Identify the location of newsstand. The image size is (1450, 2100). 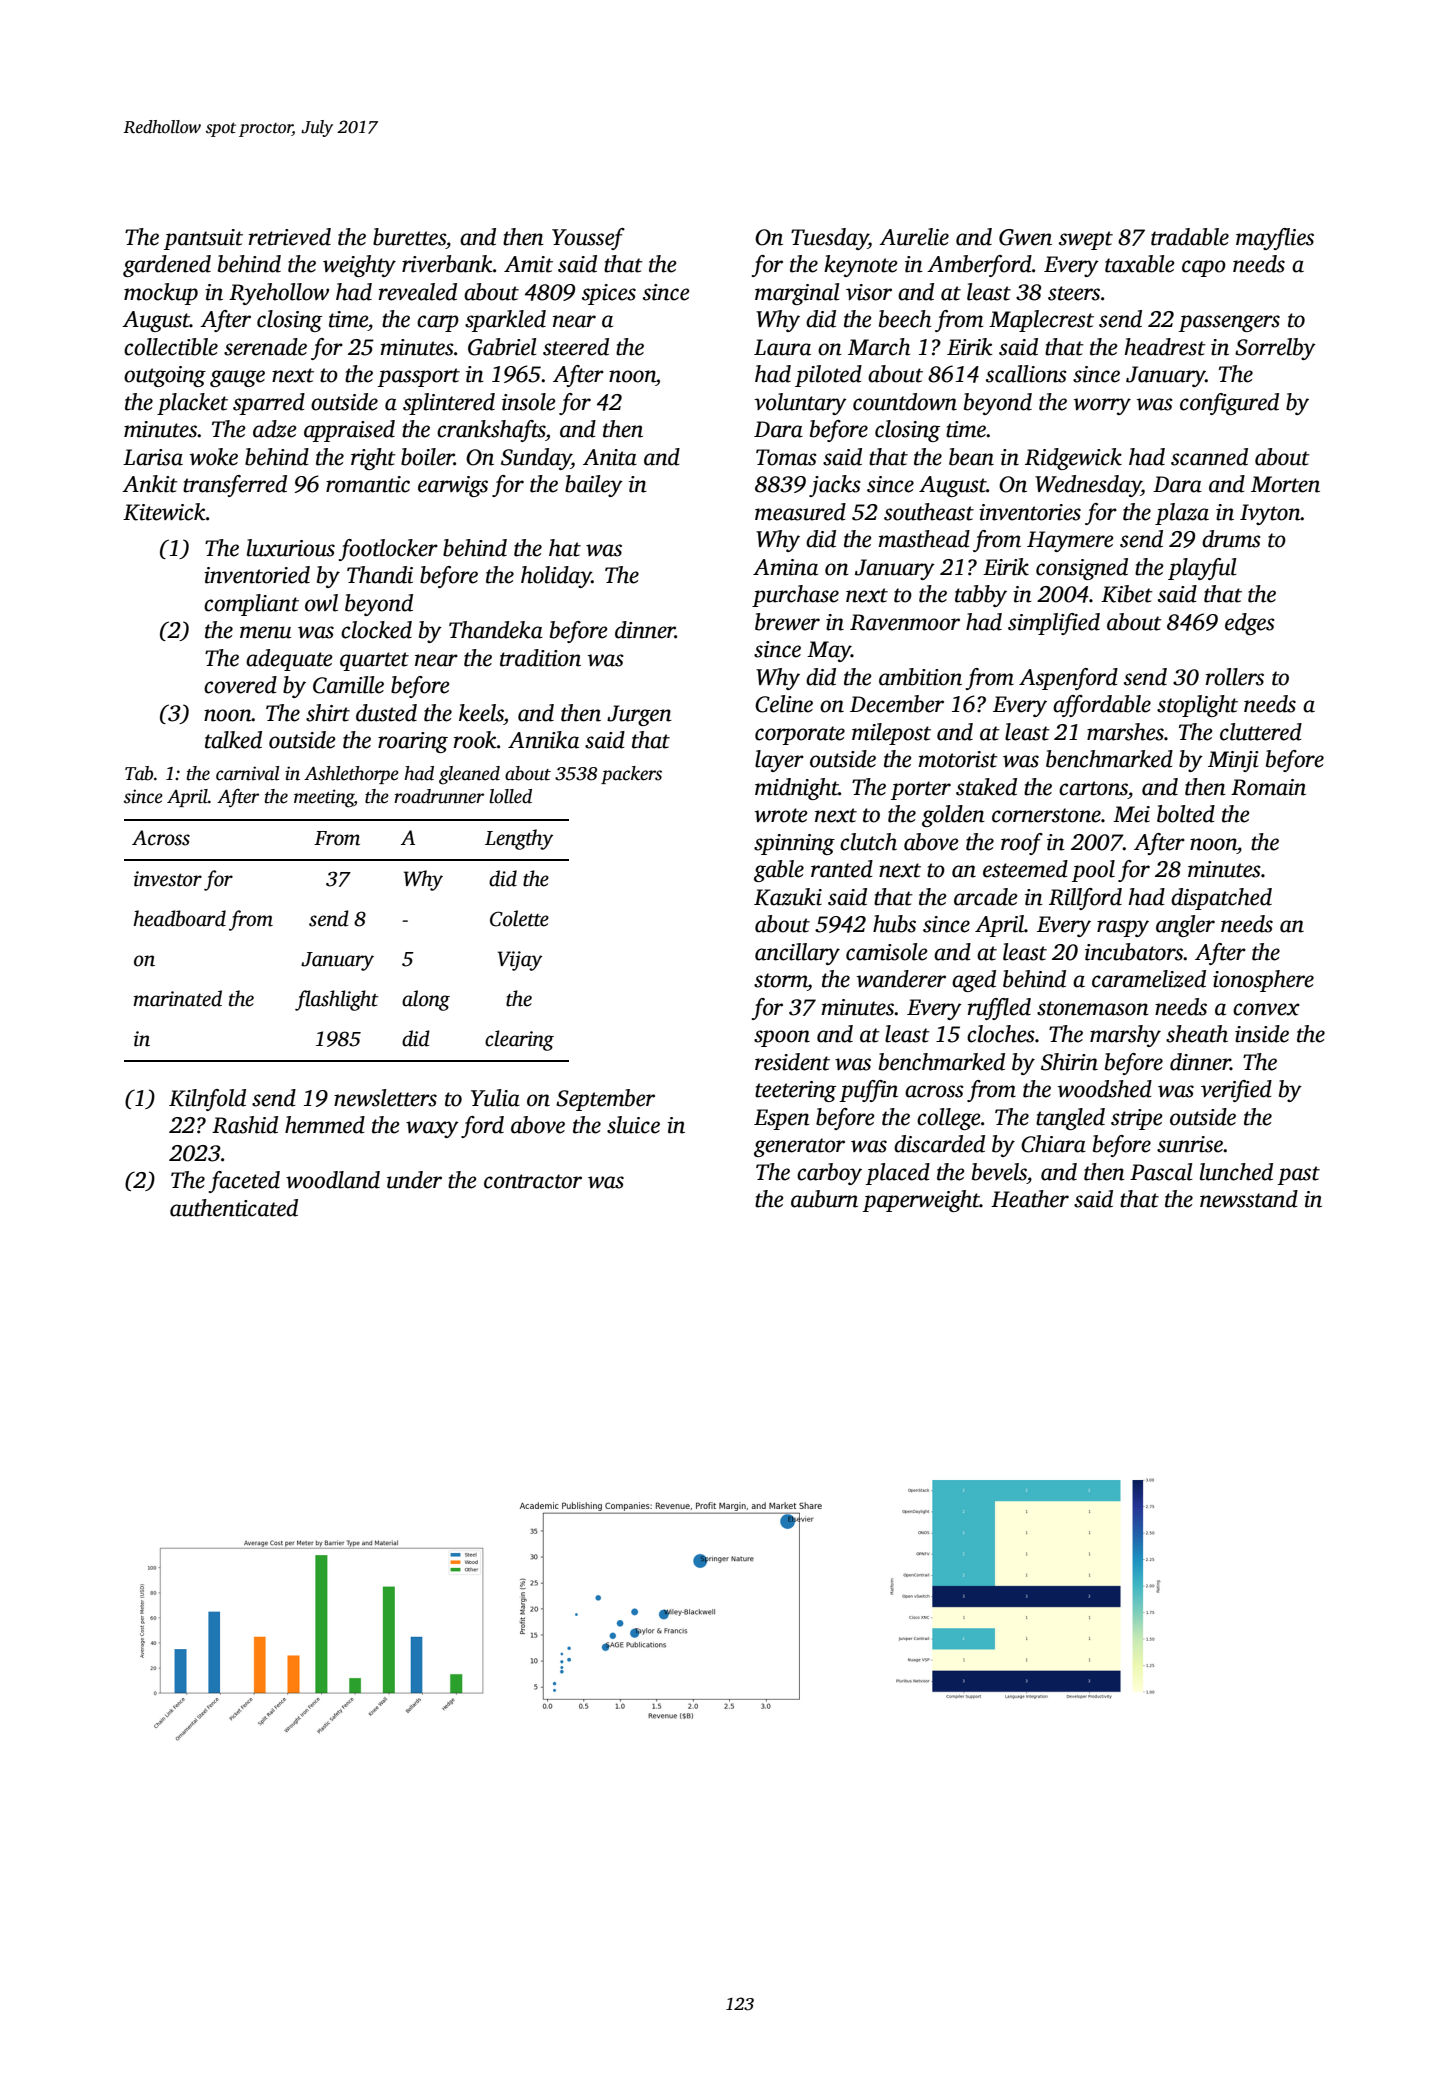
(1249, 1199).
